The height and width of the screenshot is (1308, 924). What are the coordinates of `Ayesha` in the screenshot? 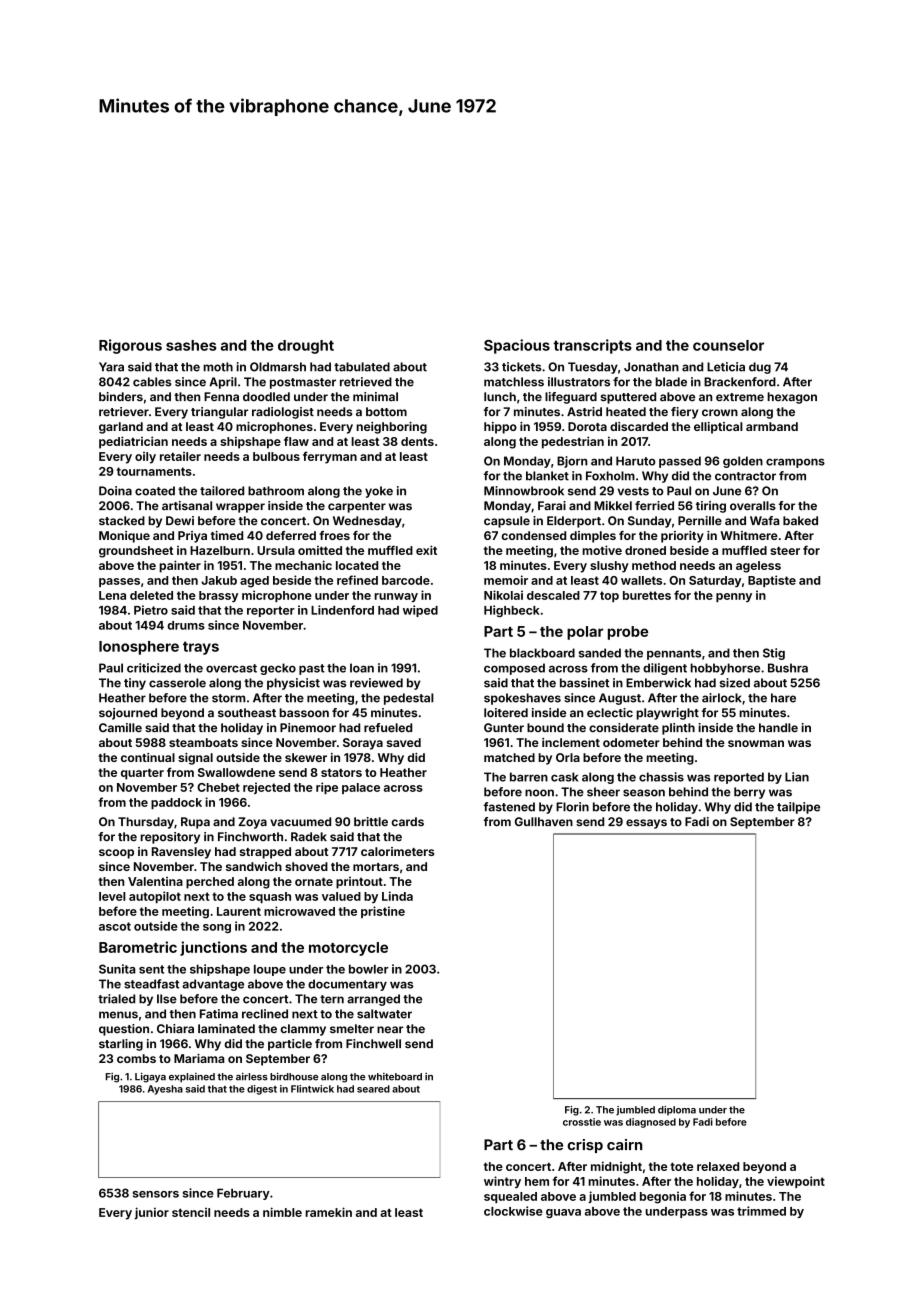 It's located at (165, 1090).
